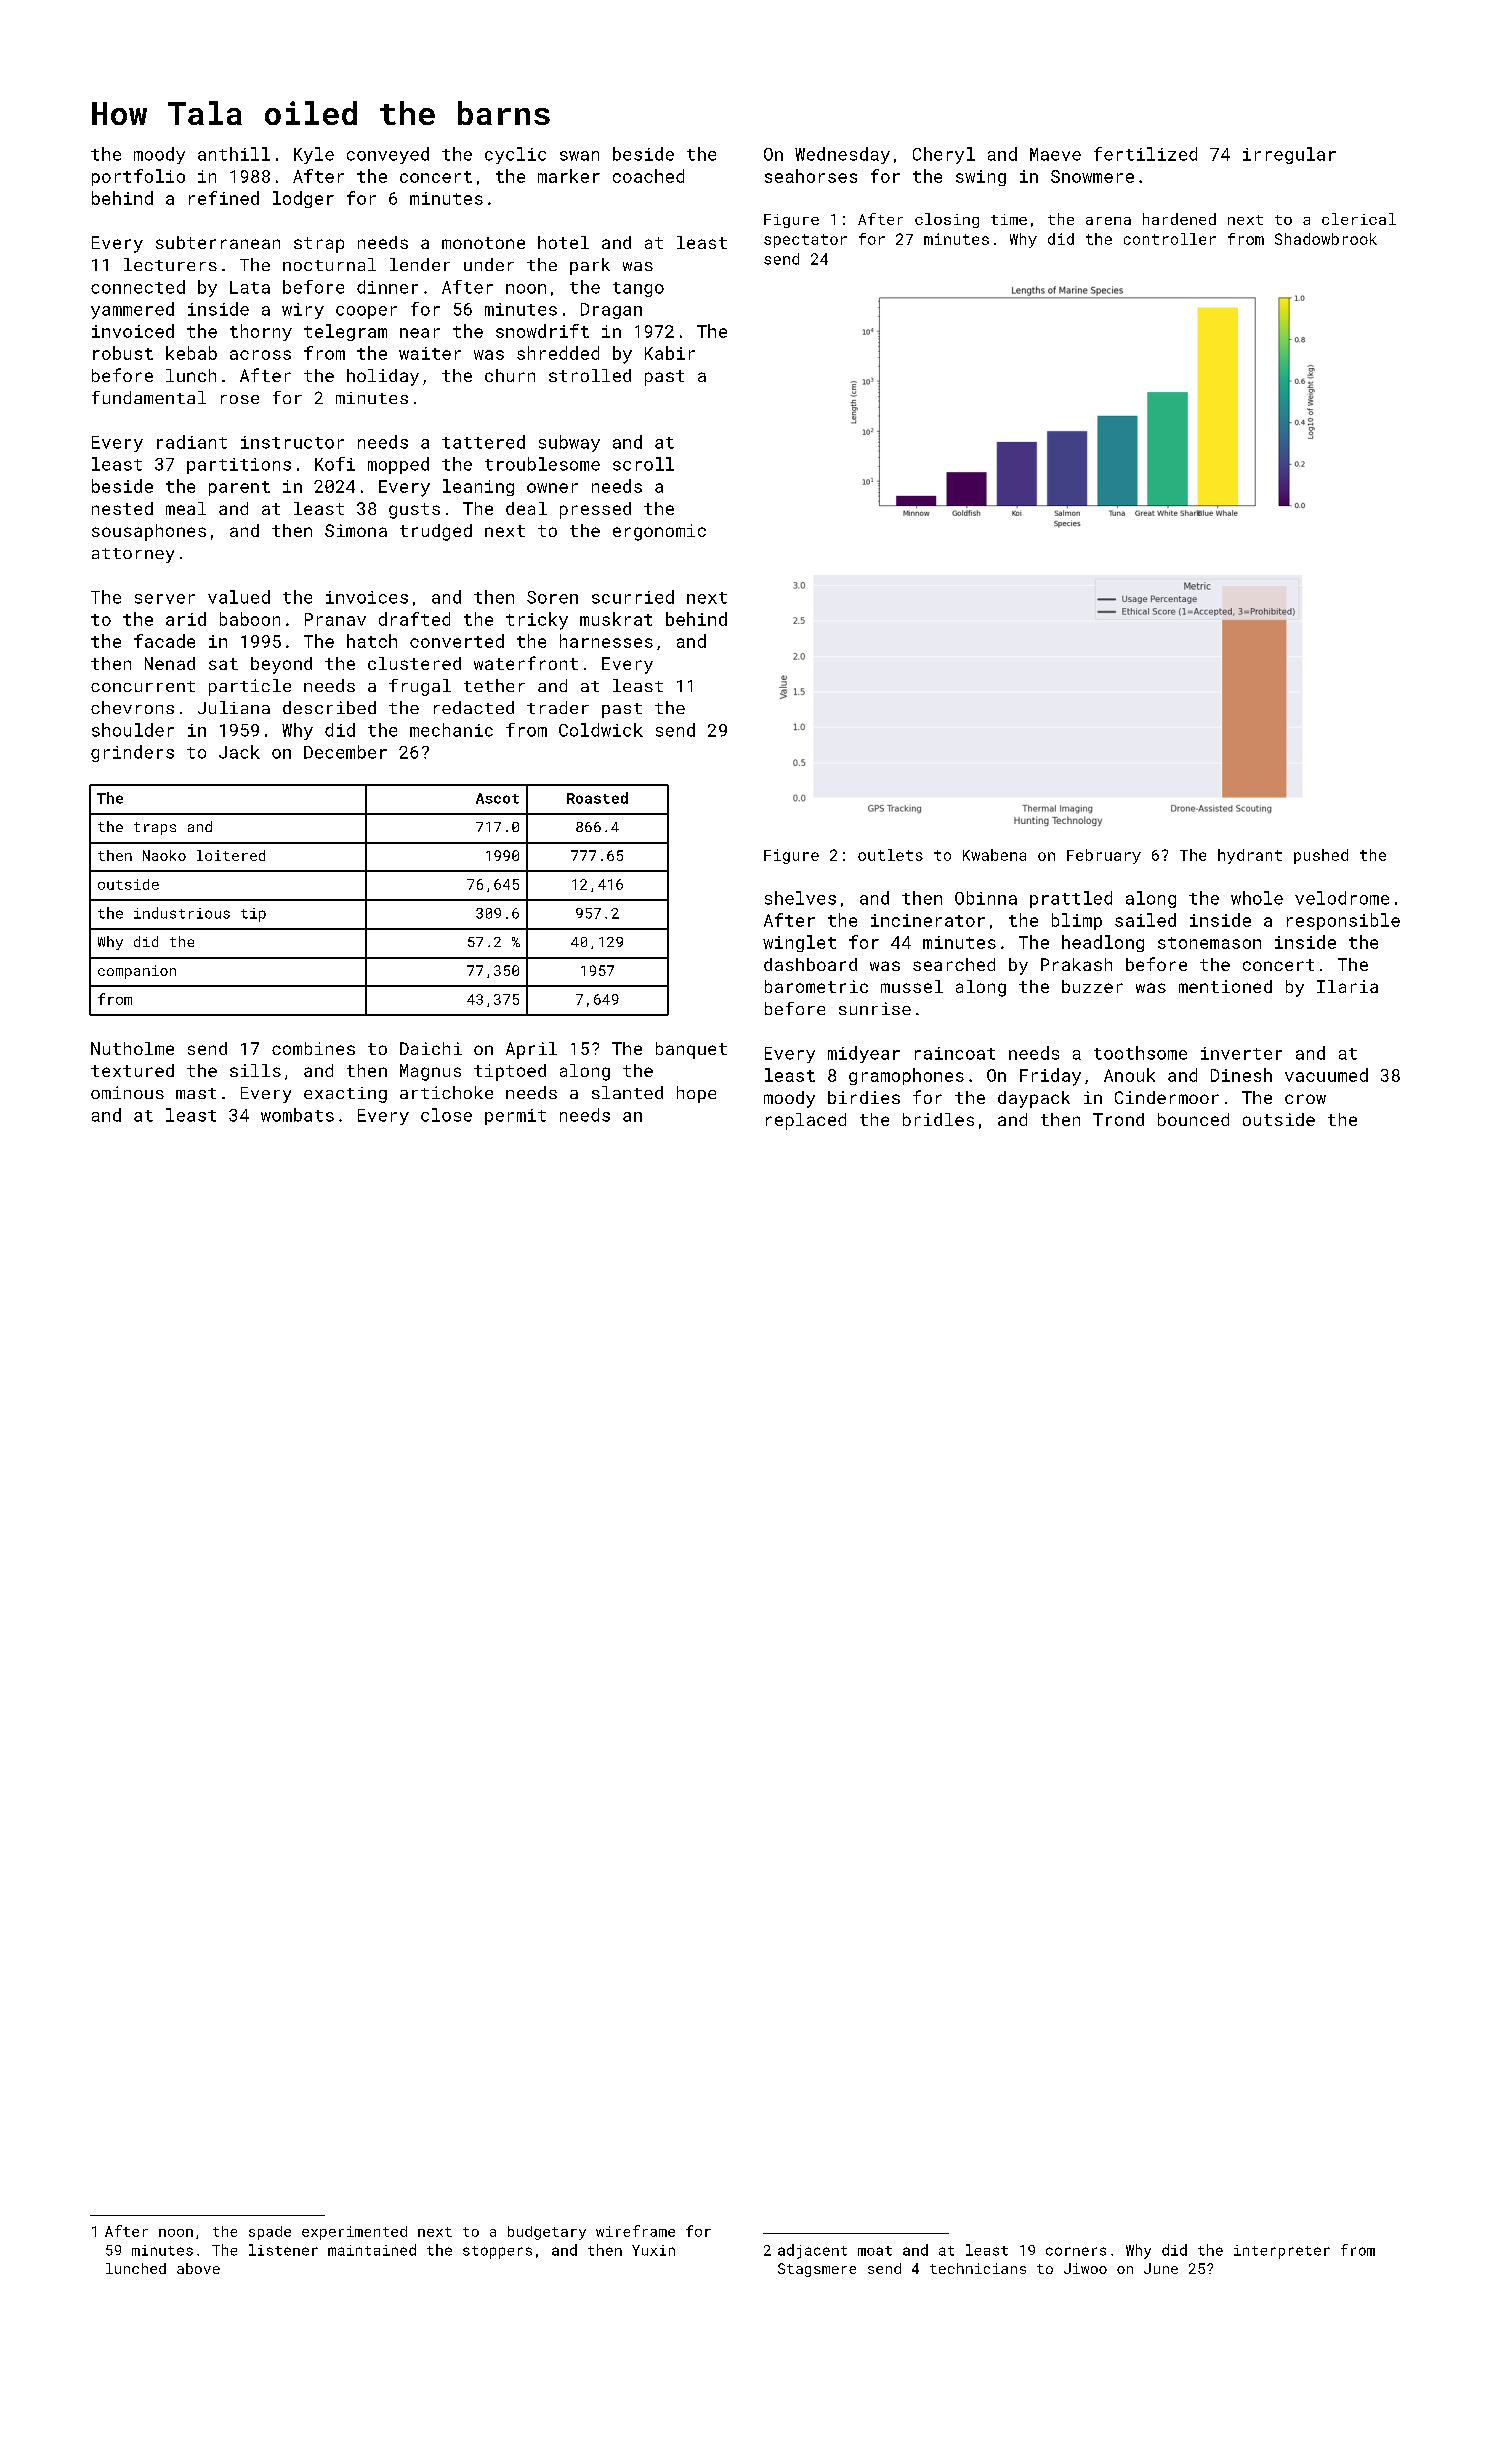 This document has width=1496, height=2464. What do you see at coordinates (198, 2268) in the document?
I see `above` at bounding box center [198, 2268].
